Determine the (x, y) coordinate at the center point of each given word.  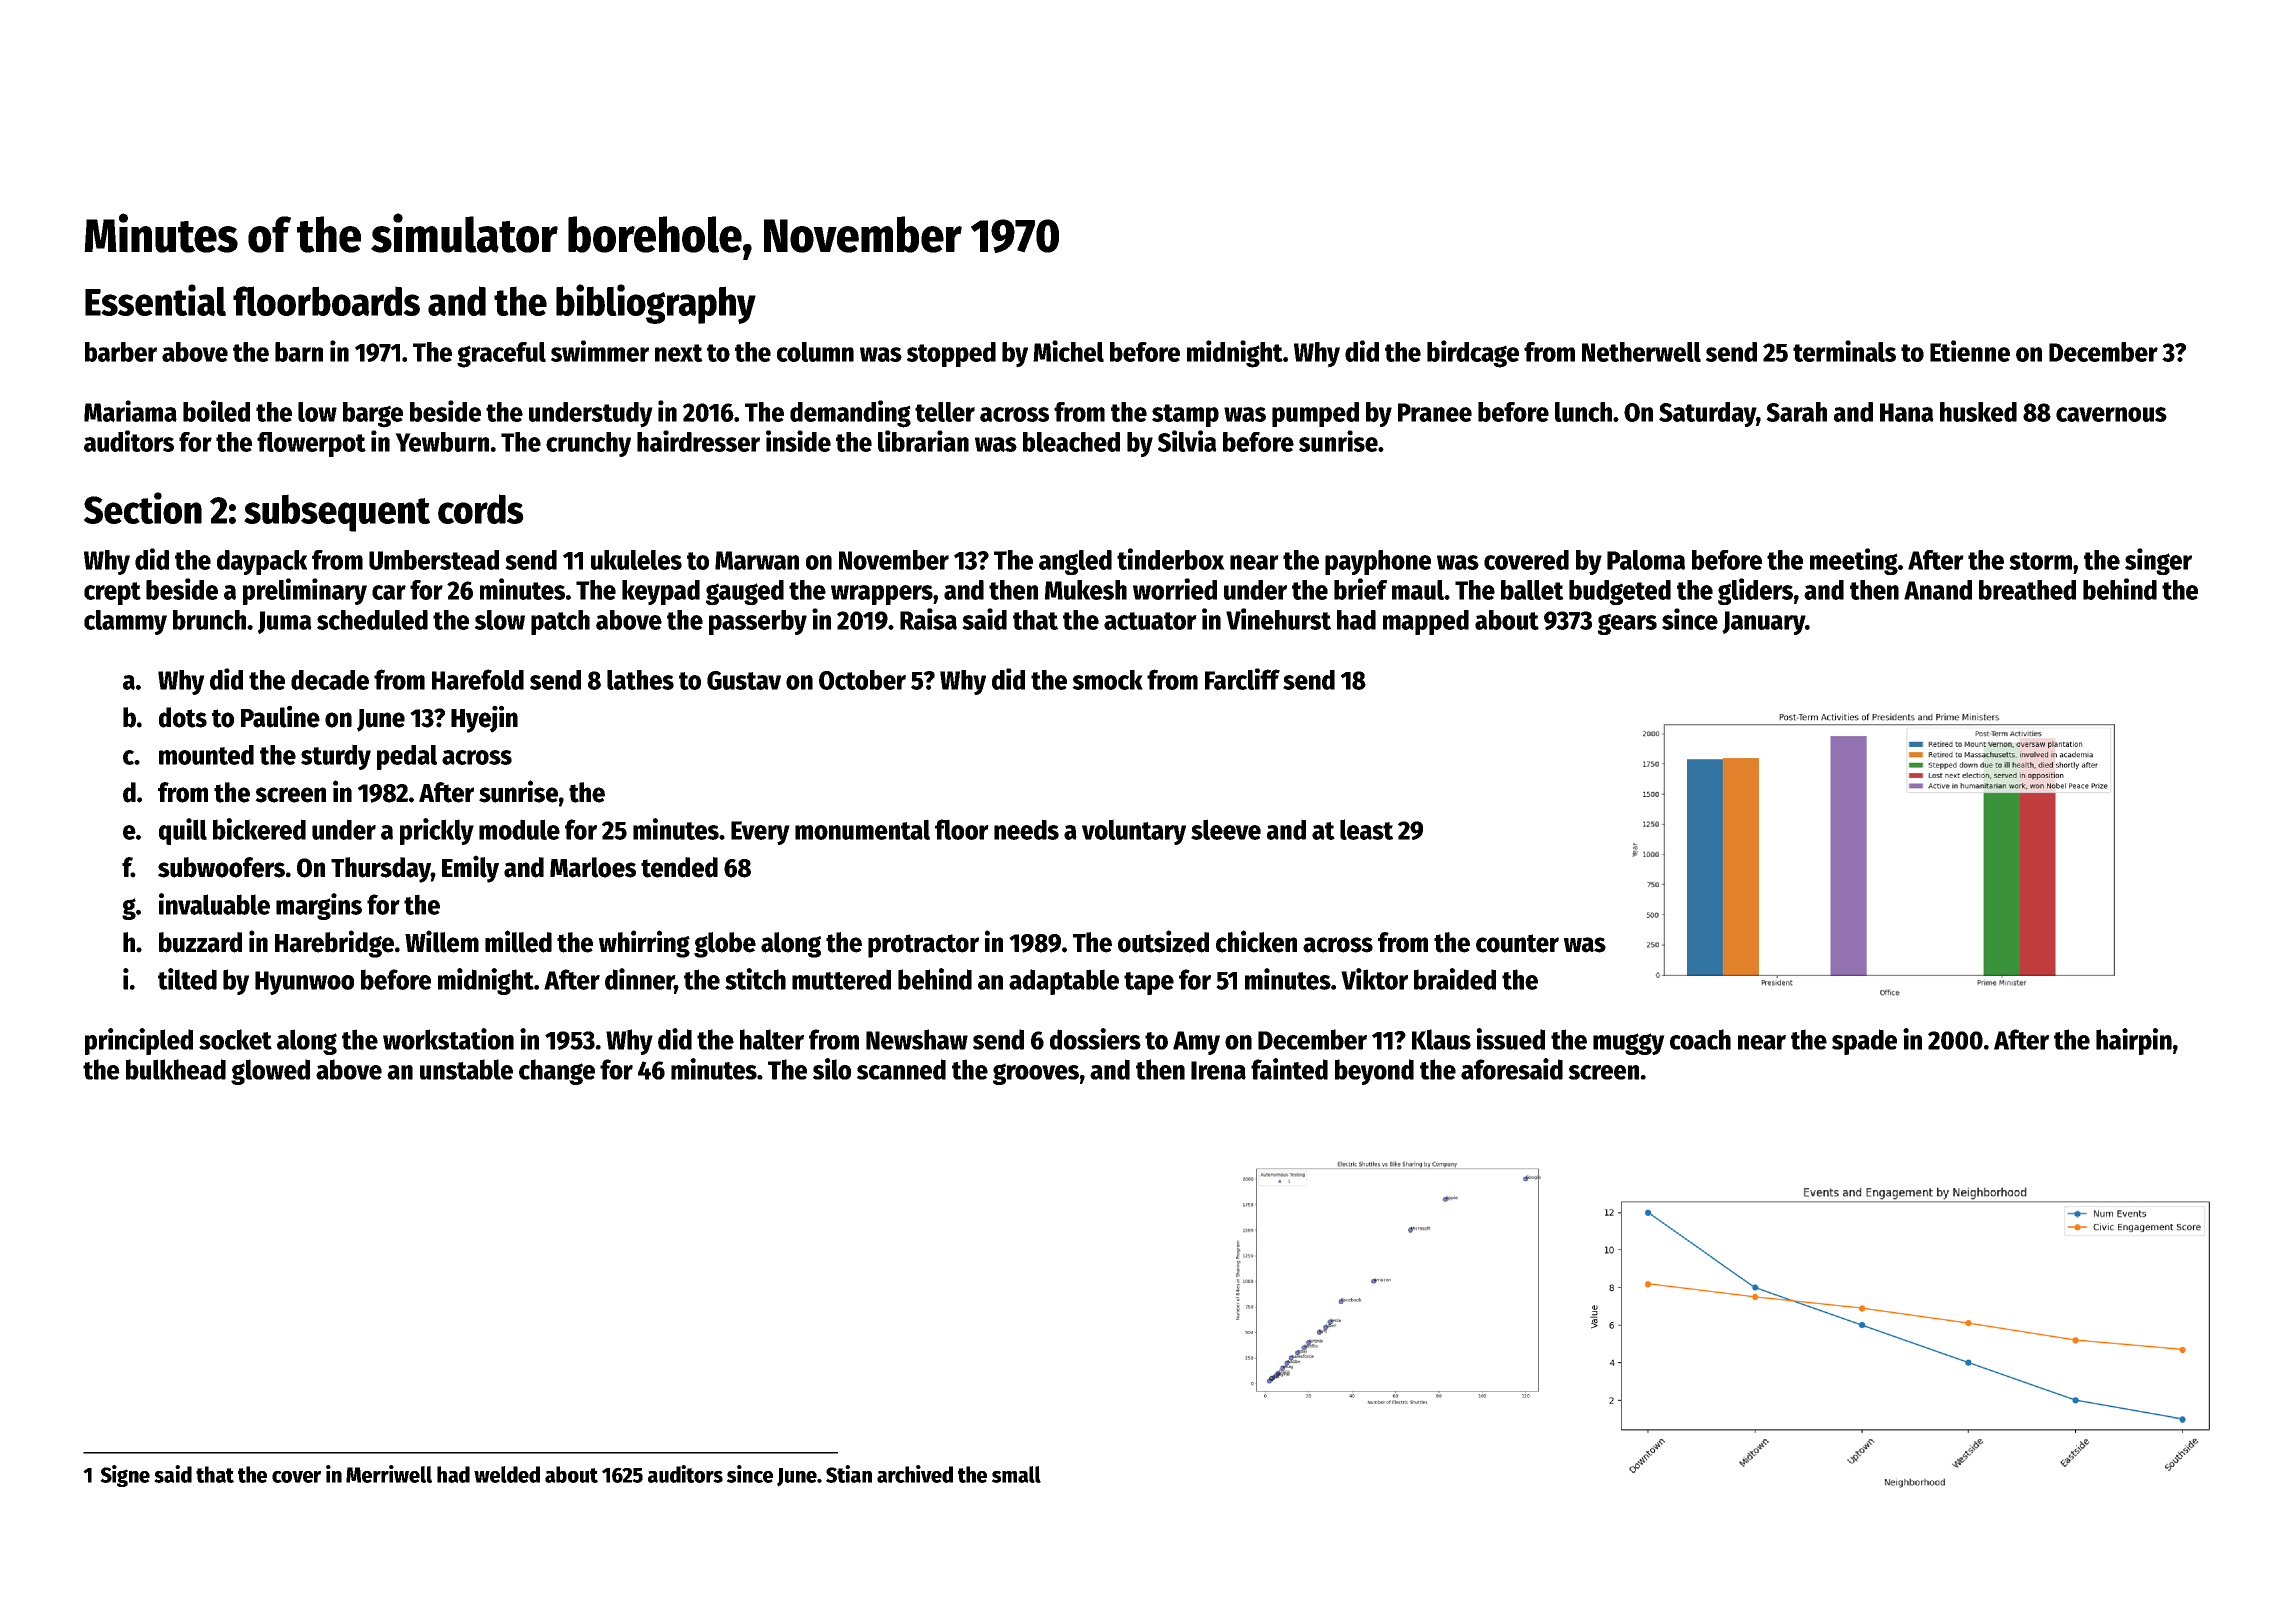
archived (915, 1474)
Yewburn (442, 442)
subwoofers (221, 867)
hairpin (2134, 1041)
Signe (125, 1476)
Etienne (1970, 351)
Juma (285, 622)
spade (1864, 1042)
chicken (1256, 941)
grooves (1036, 1074)
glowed (270, 1072)
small (1016, 1474)
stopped (951, 354)
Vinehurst (1278, 619)
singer (2158, 561)
